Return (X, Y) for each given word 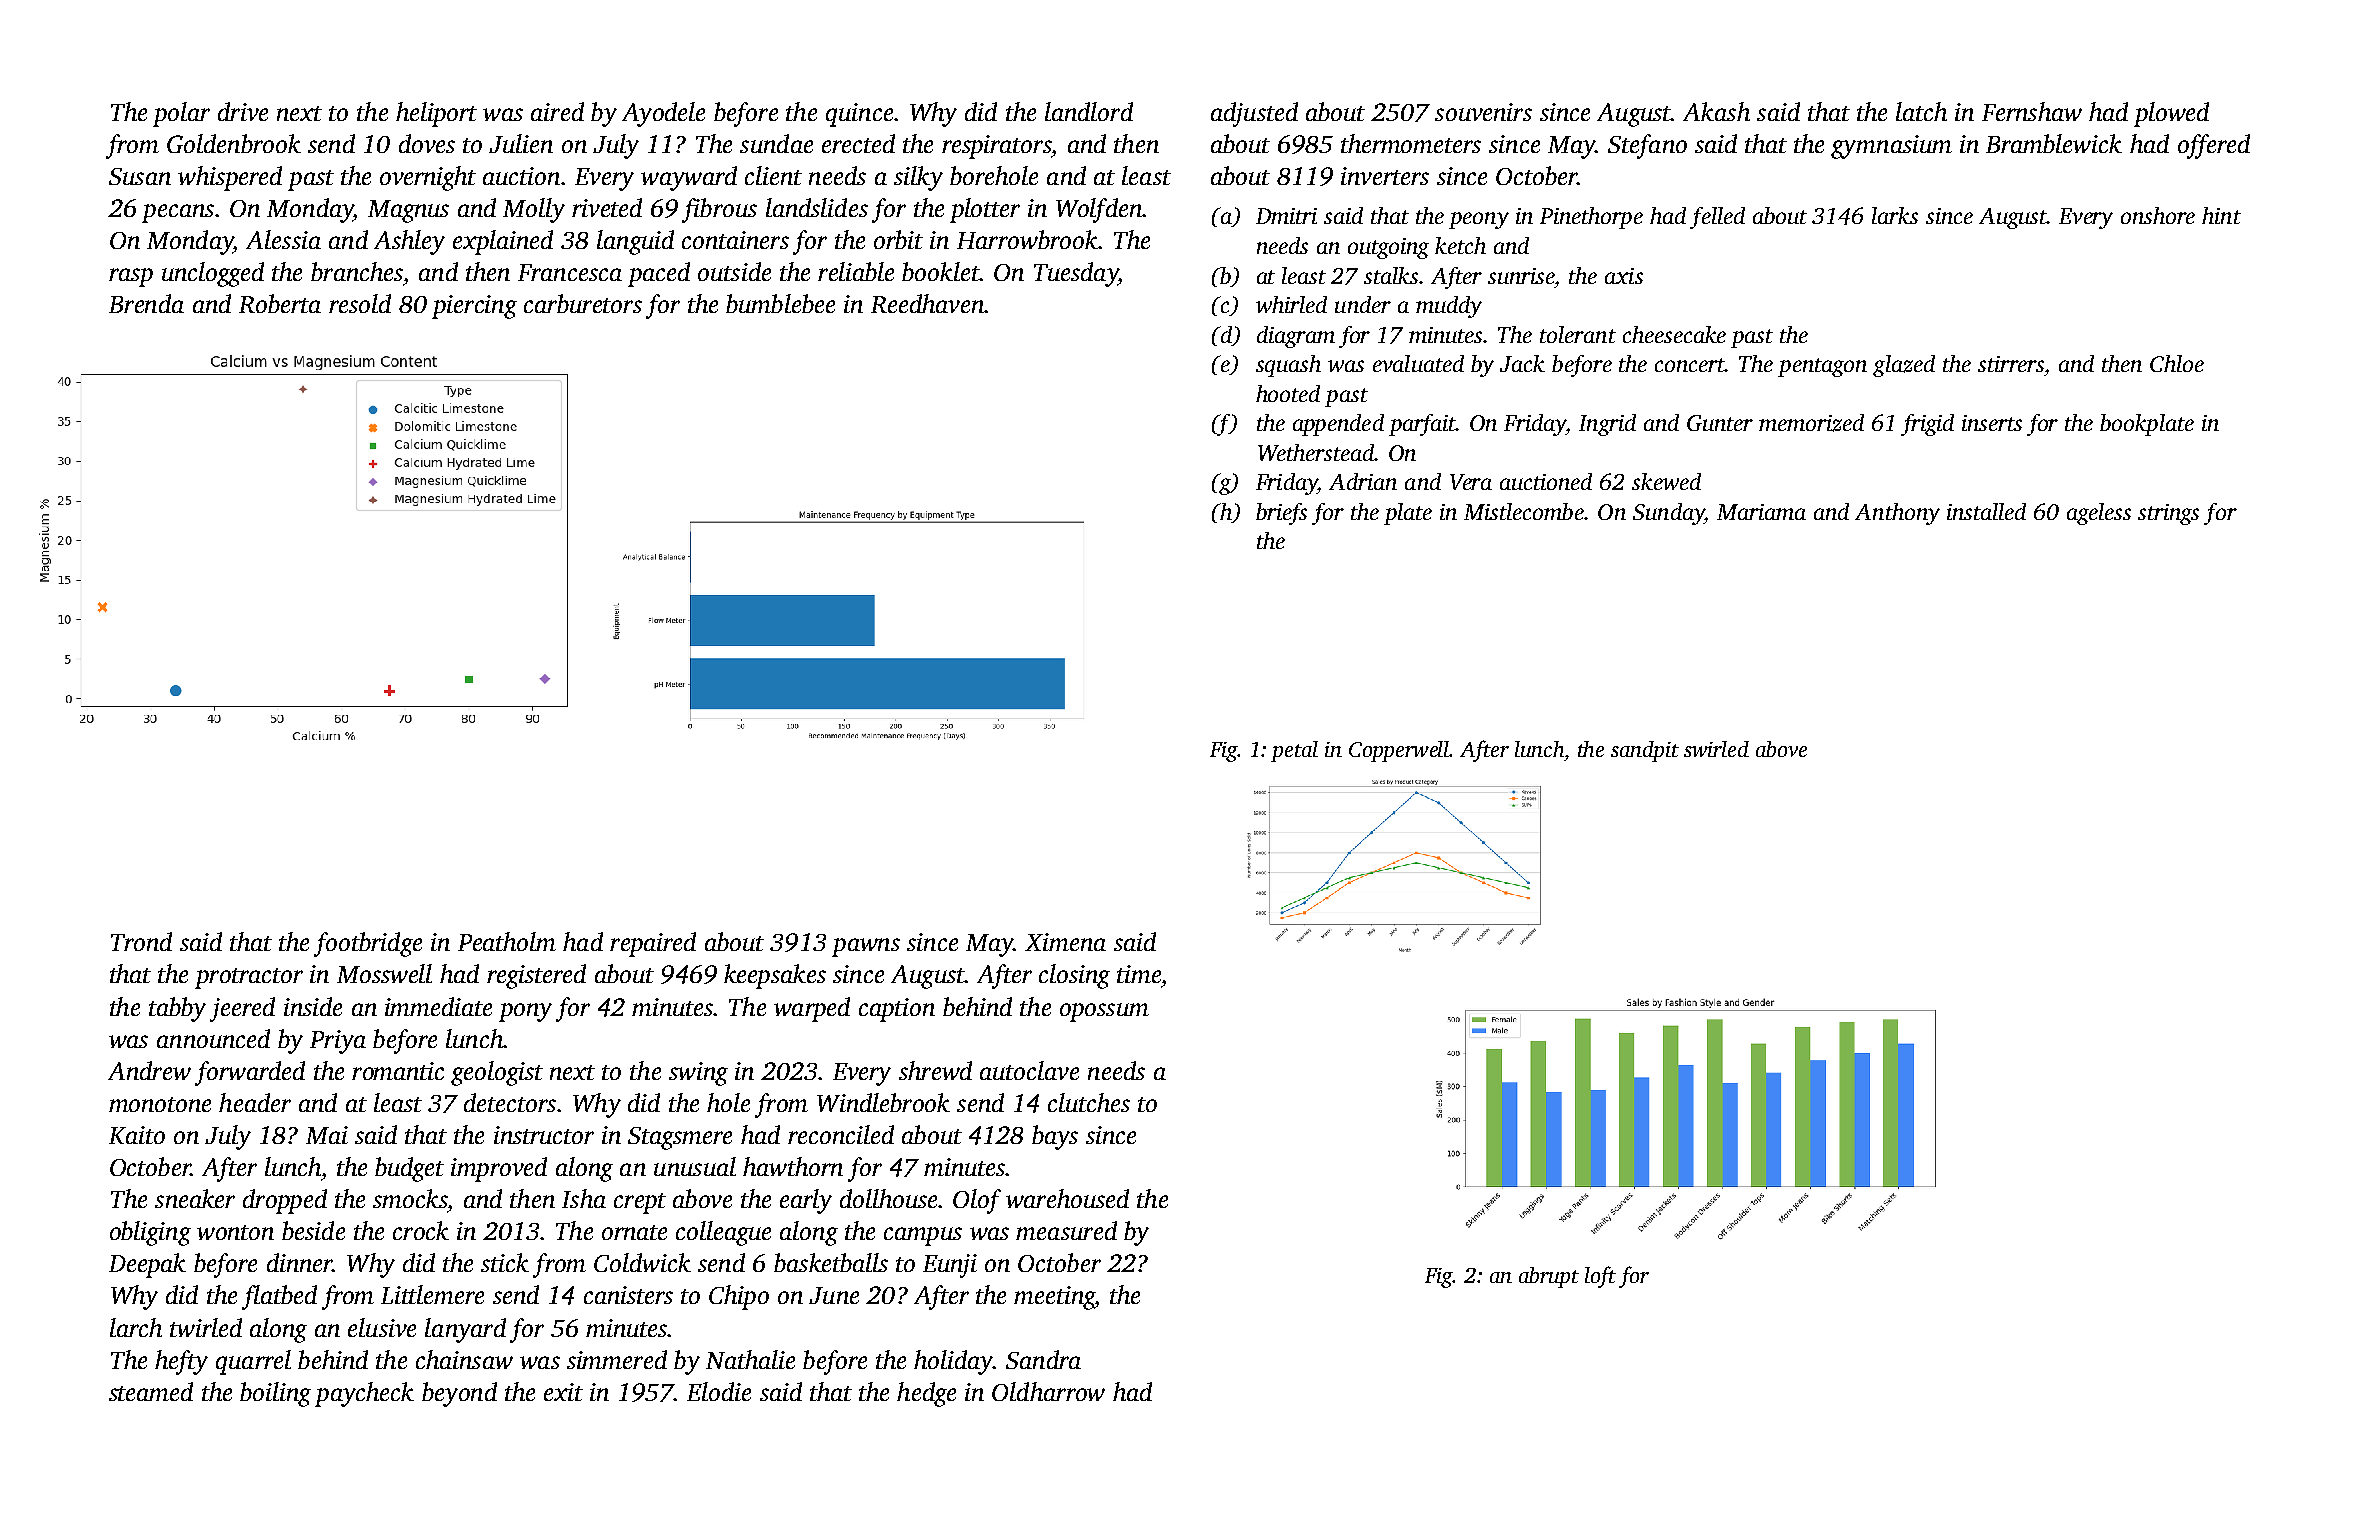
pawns (866, 947)
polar (181, 114)
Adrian (1363, 481)
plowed (2171, 114)
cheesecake (1674, 334)
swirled (1716, 749)
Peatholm (507, 941)
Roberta (280, 303)
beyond (459, 1394)
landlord (1089, 111)
